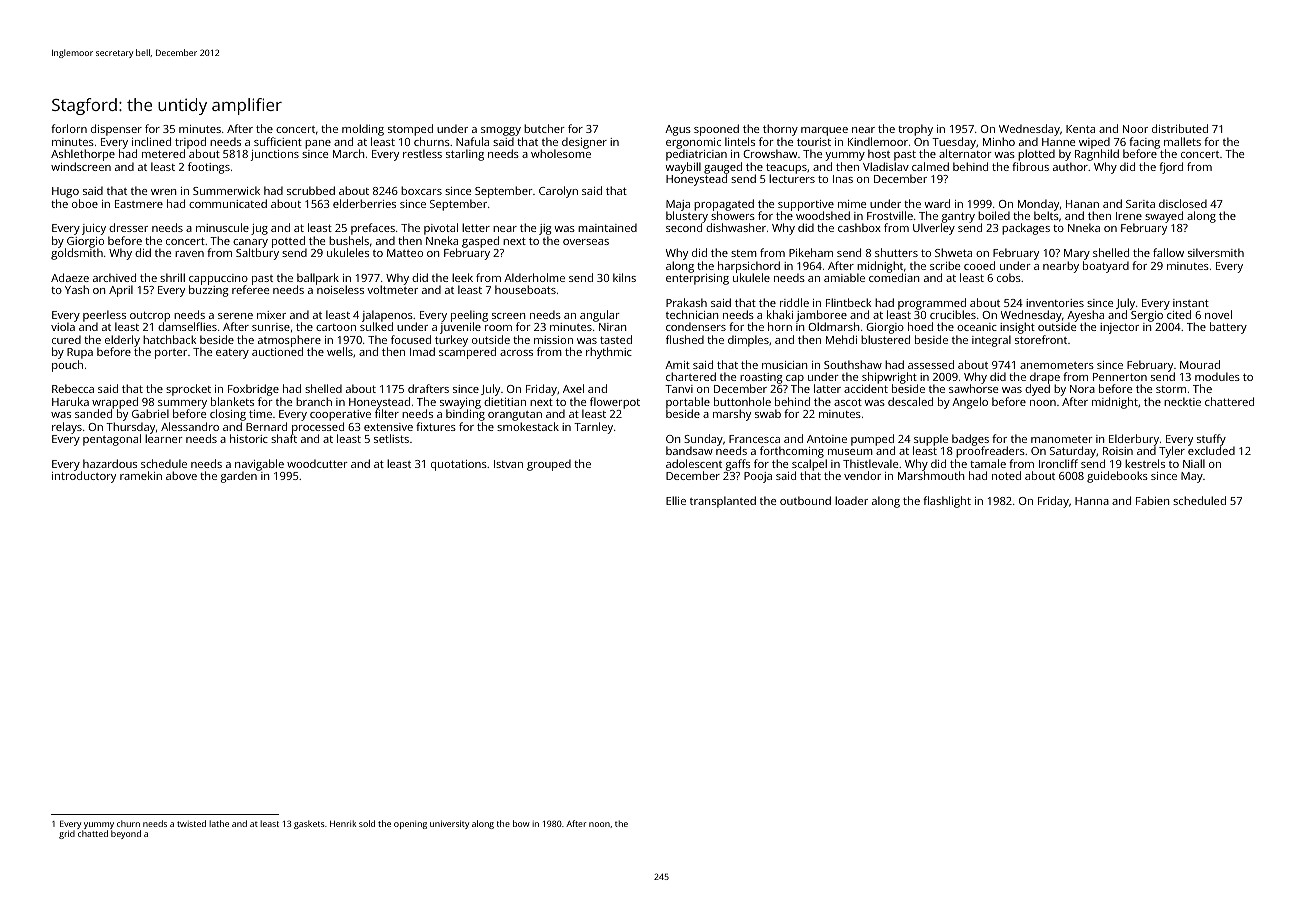 The width and height of the page is (1308, 924). What do you see at coordinates (1092, 501) in the page?
I see `Hanna` at bounding box center [1092, 501].
